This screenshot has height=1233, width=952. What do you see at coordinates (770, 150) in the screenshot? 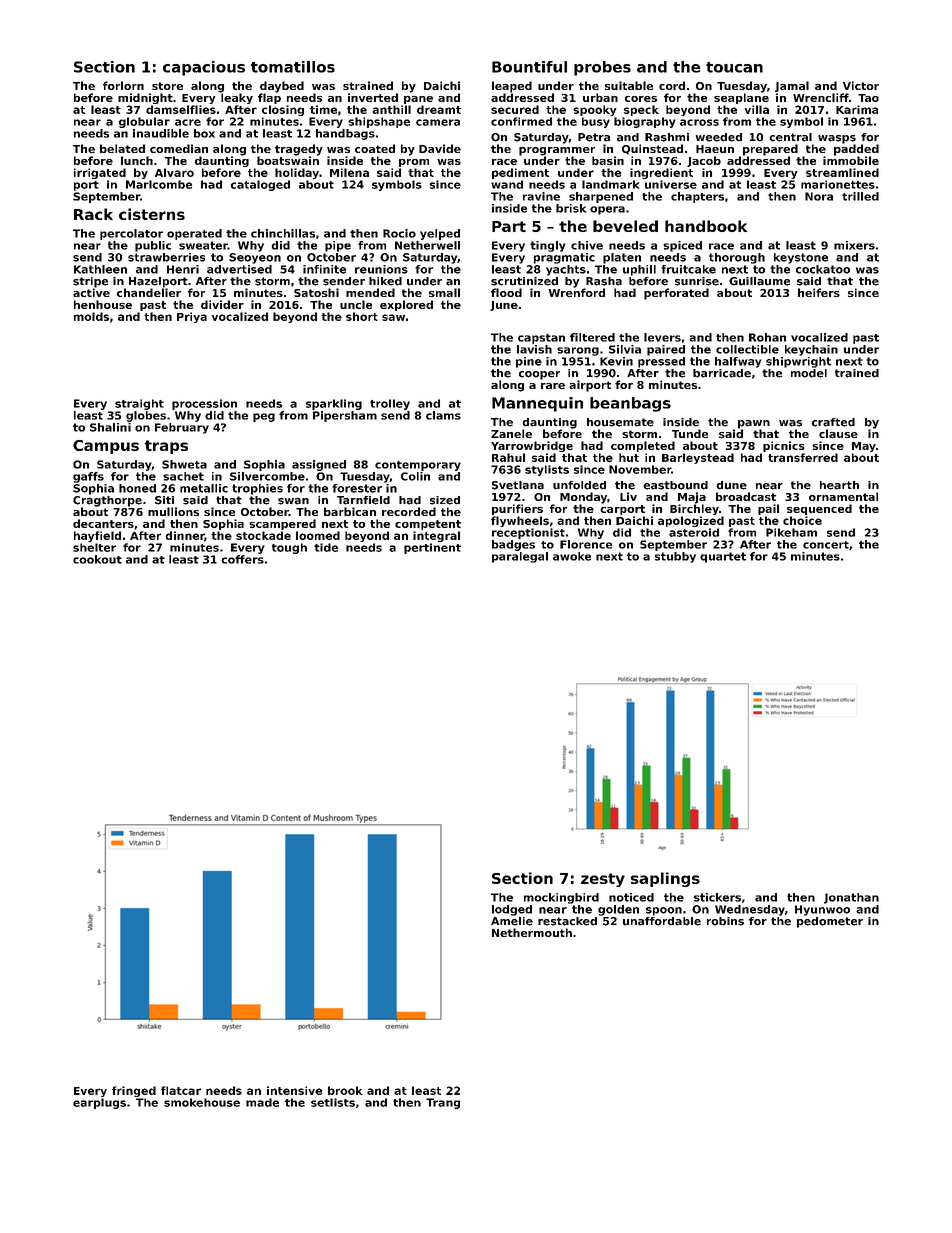
I see `prepared` at bounding box center [770, 150].
